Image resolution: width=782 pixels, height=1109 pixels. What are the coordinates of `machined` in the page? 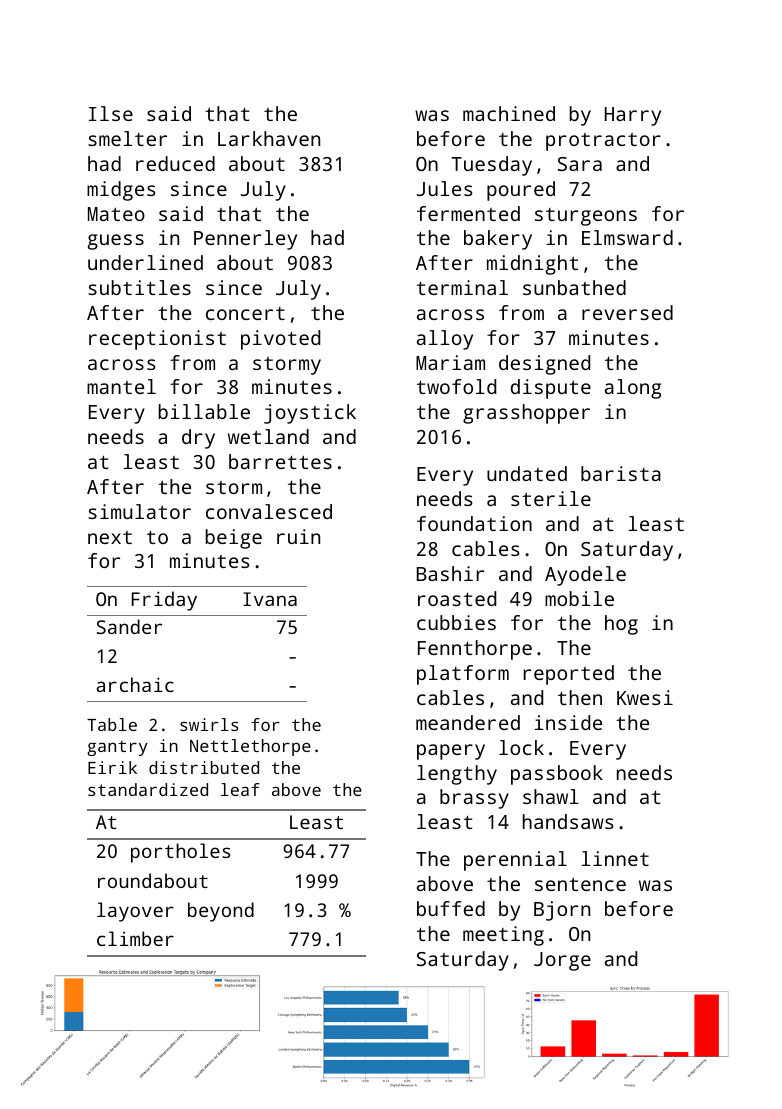 It's located at (509, 113).
